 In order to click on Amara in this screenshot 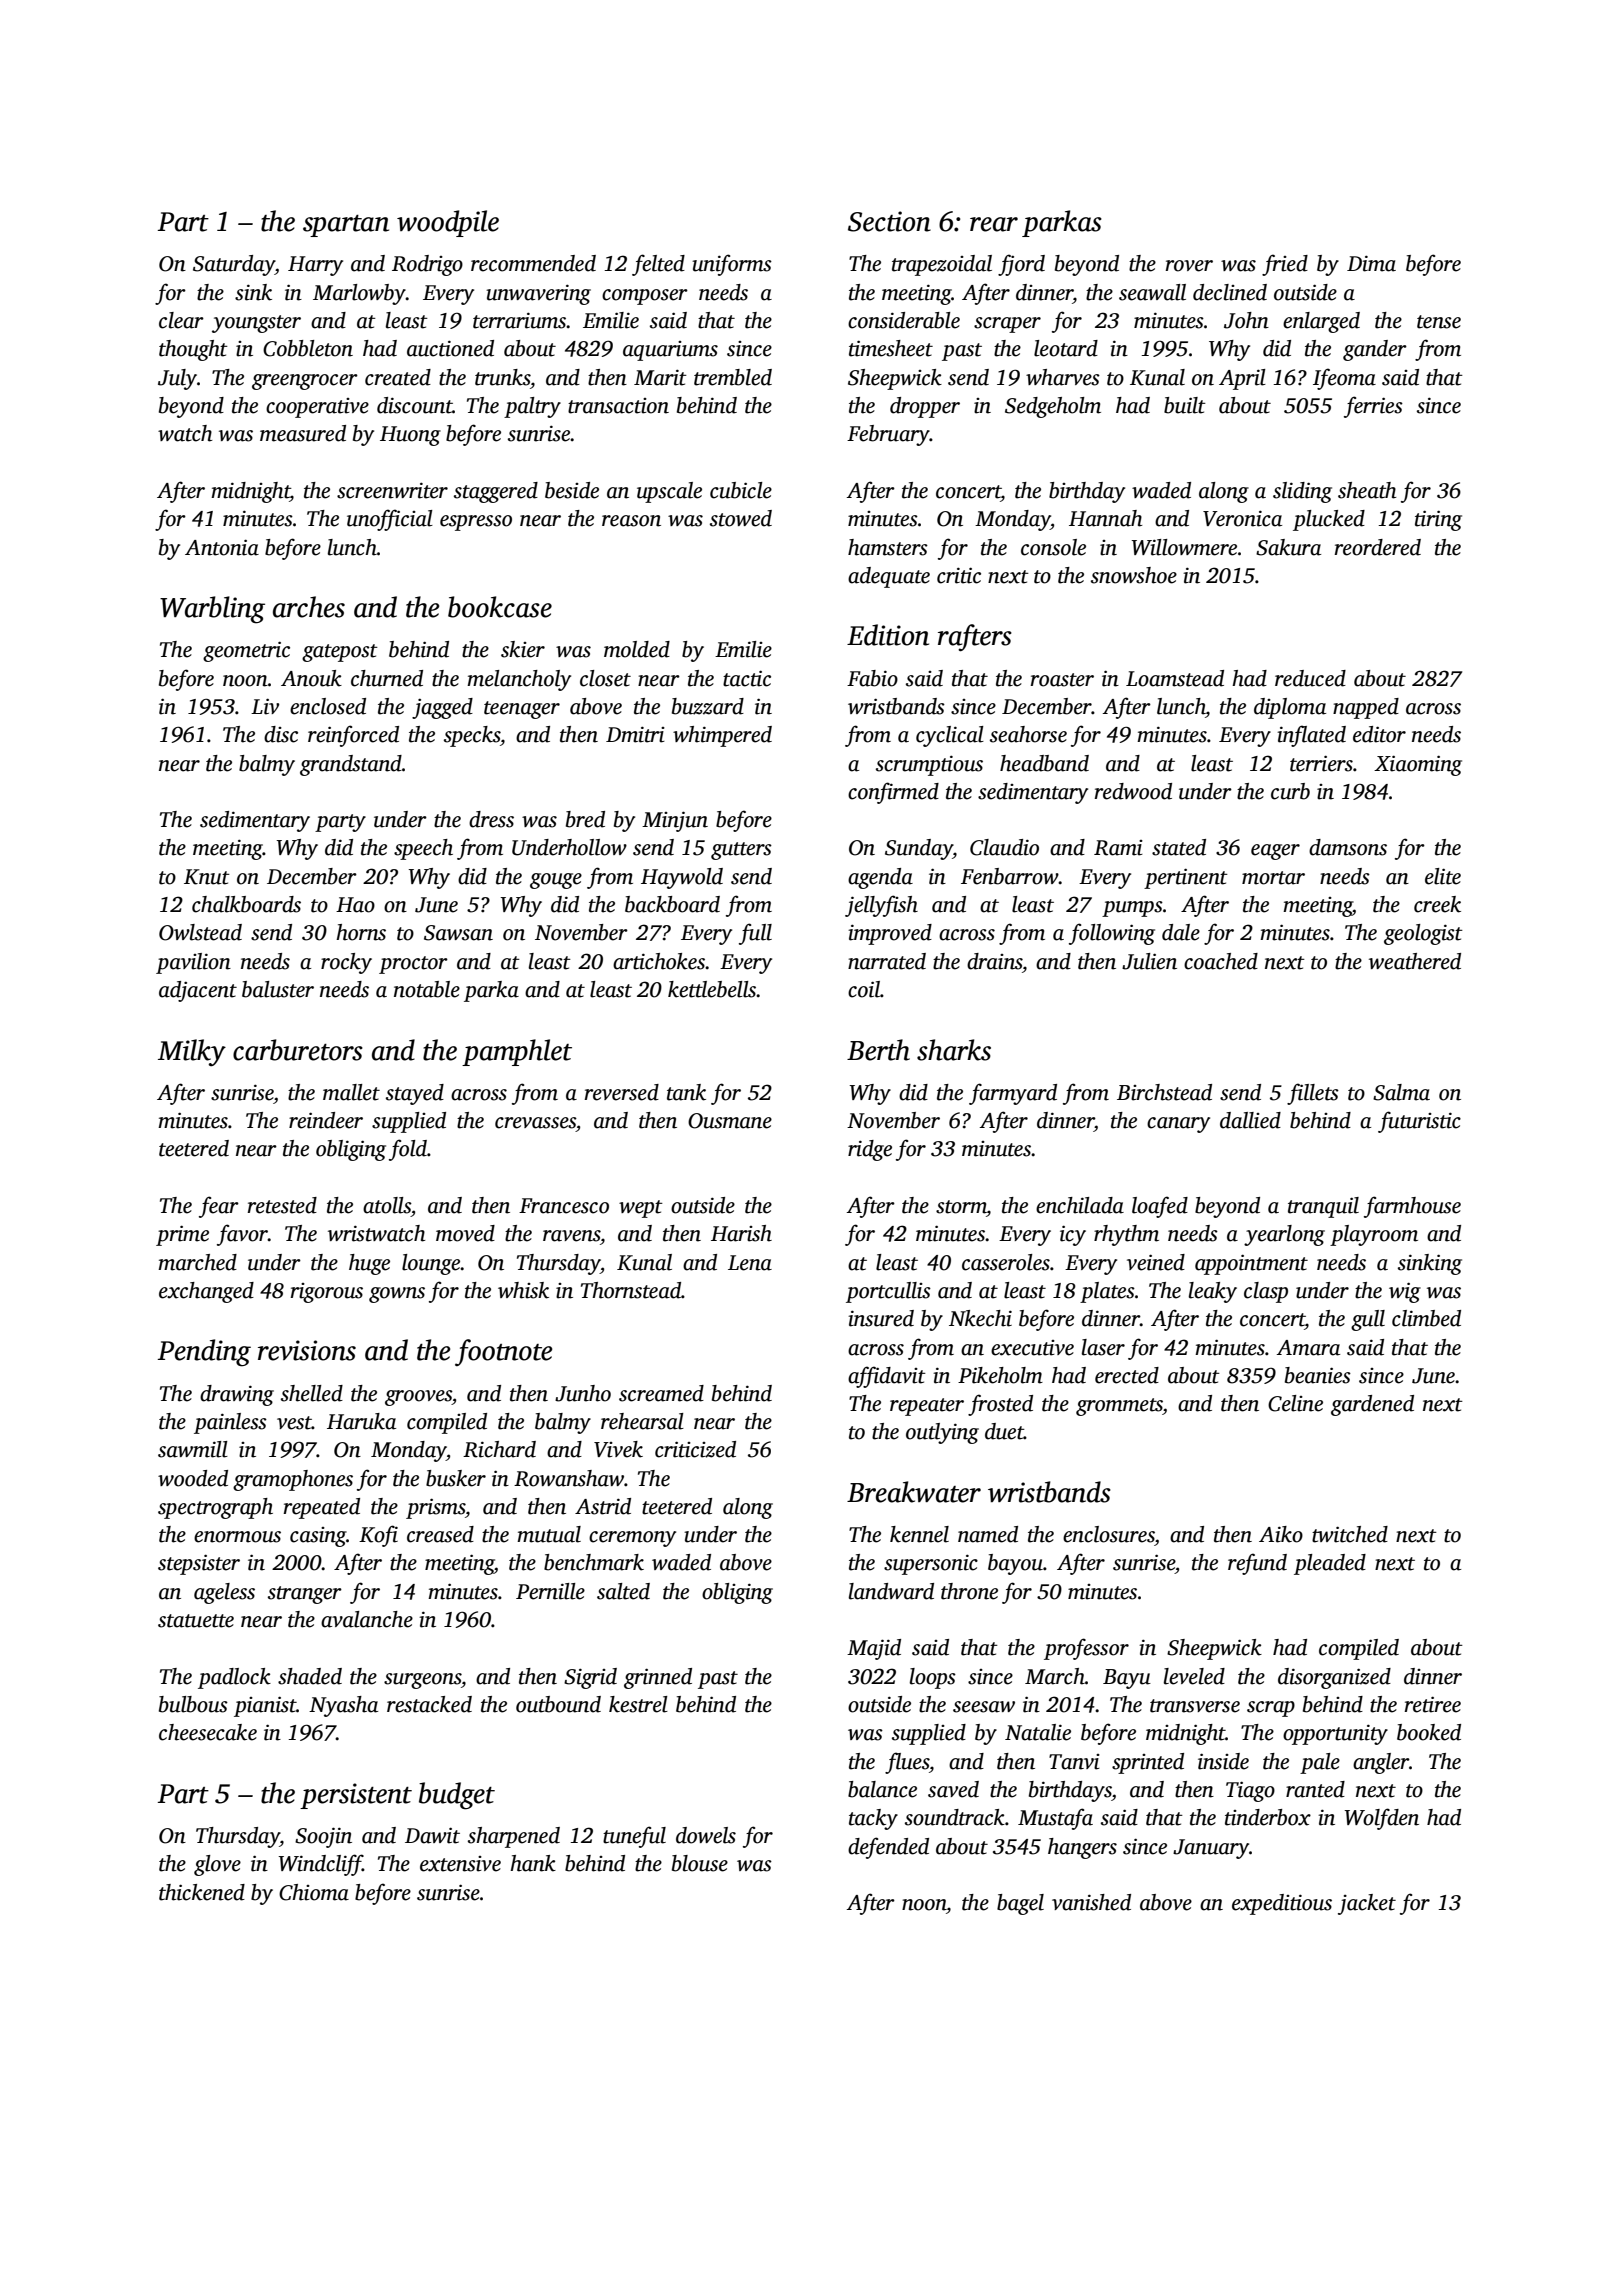, I will do `click(1308, 1348)`.
